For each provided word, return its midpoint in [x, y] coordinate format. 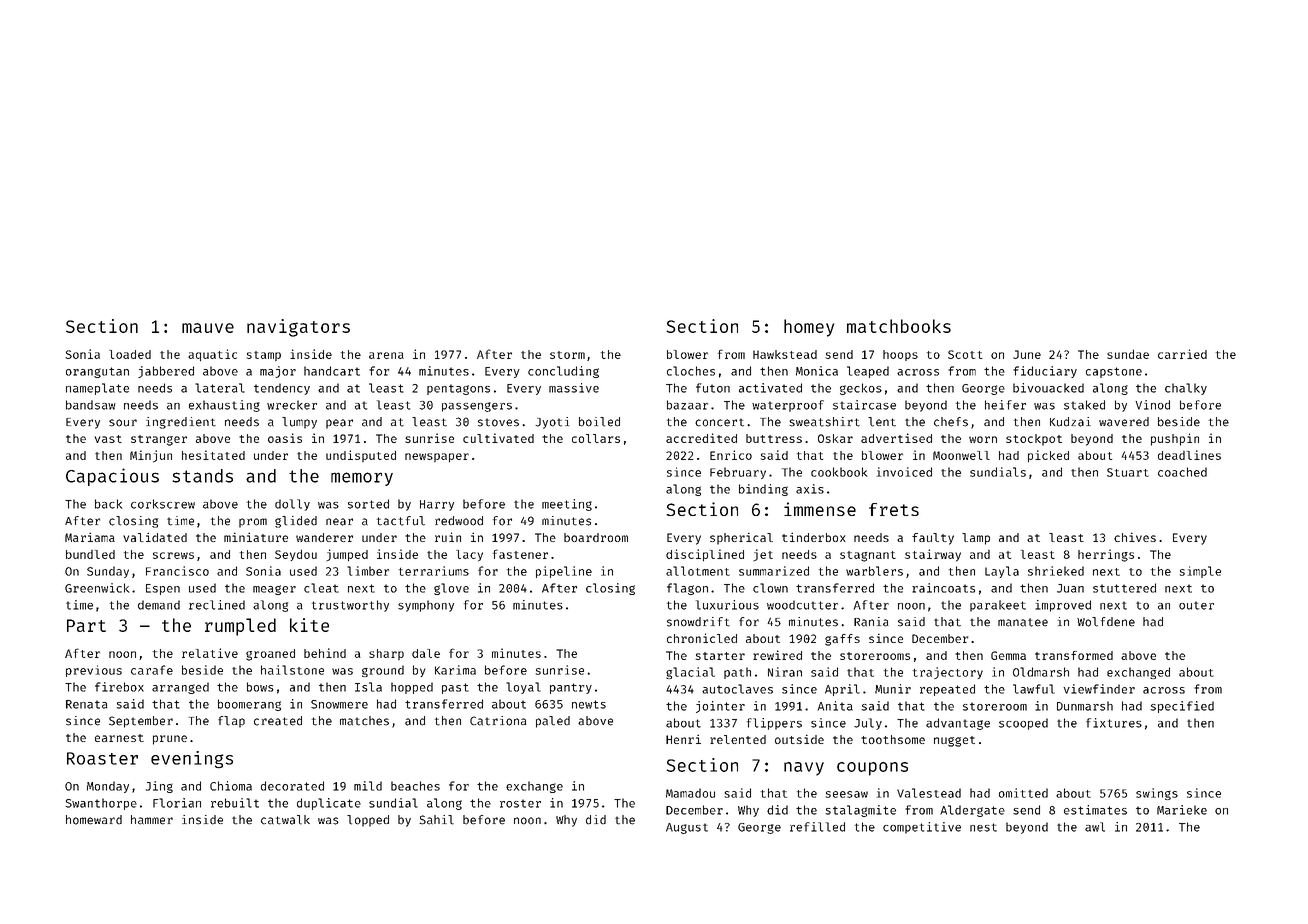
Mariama [90, 537]
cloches [691, 371]
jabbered [166, 372]
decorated [292, 786]
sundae [1128, 354]
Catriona [498, 721]
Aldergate [972, 811]
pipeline [564, 572]
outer [1196, 605]
